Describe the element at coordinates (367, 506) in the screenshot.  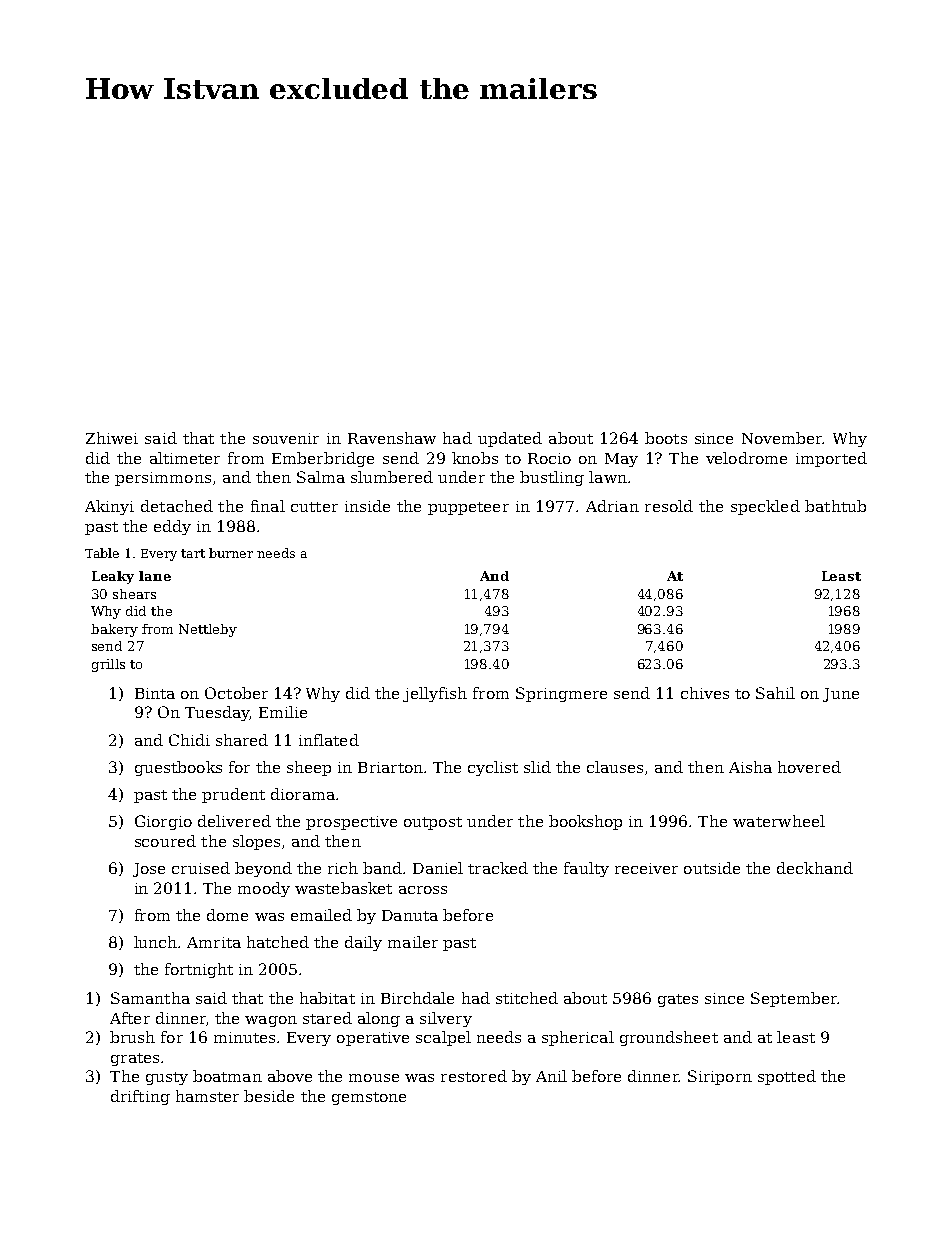
I see `inside` at that location.
